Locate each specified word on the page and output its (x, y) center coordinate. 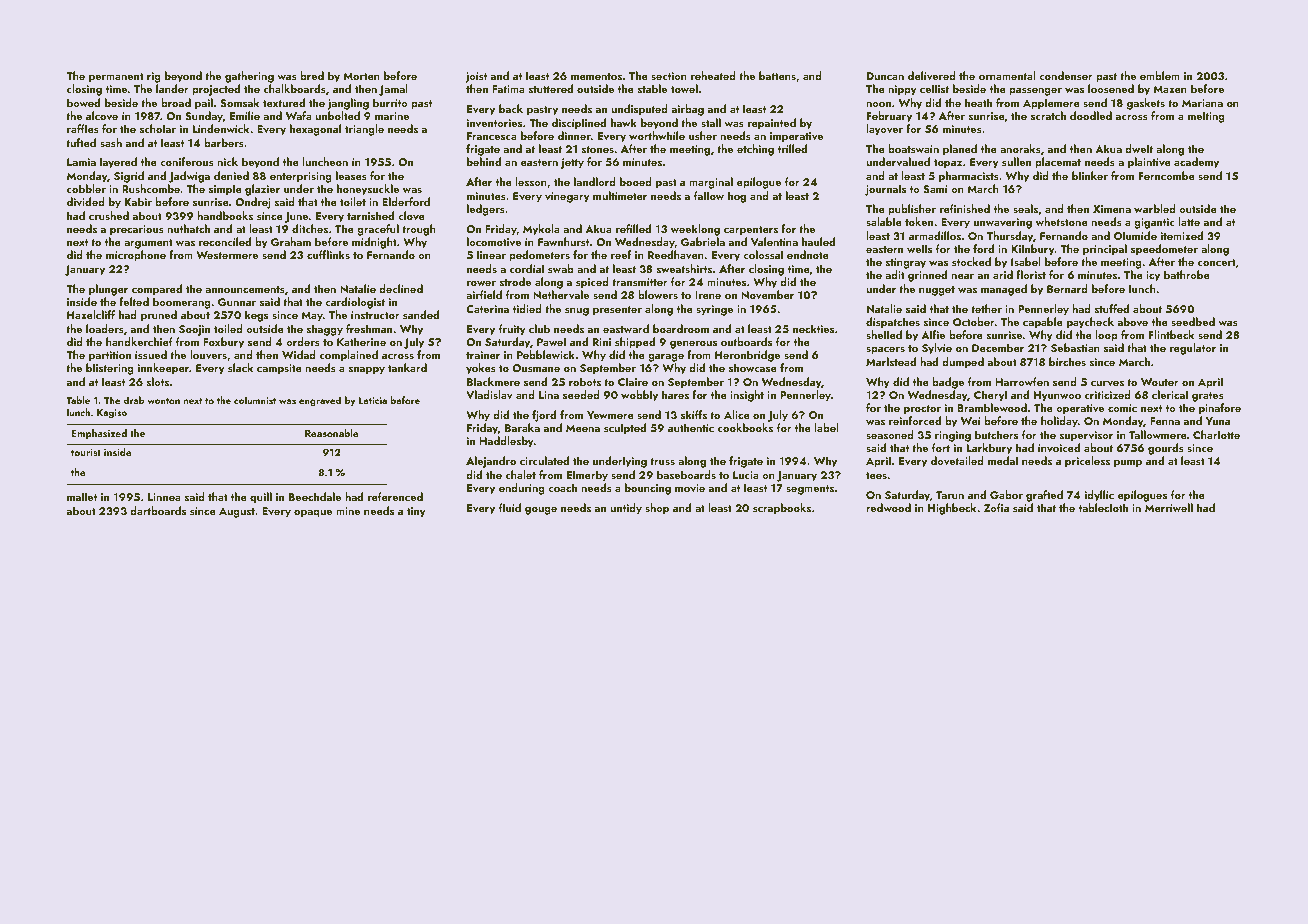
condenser (1066, 75)
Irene (708, 295)
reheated (713, 75)
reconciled (225, 241)
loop (1106, 336)
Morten (361, 76)
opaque (313, 514)
